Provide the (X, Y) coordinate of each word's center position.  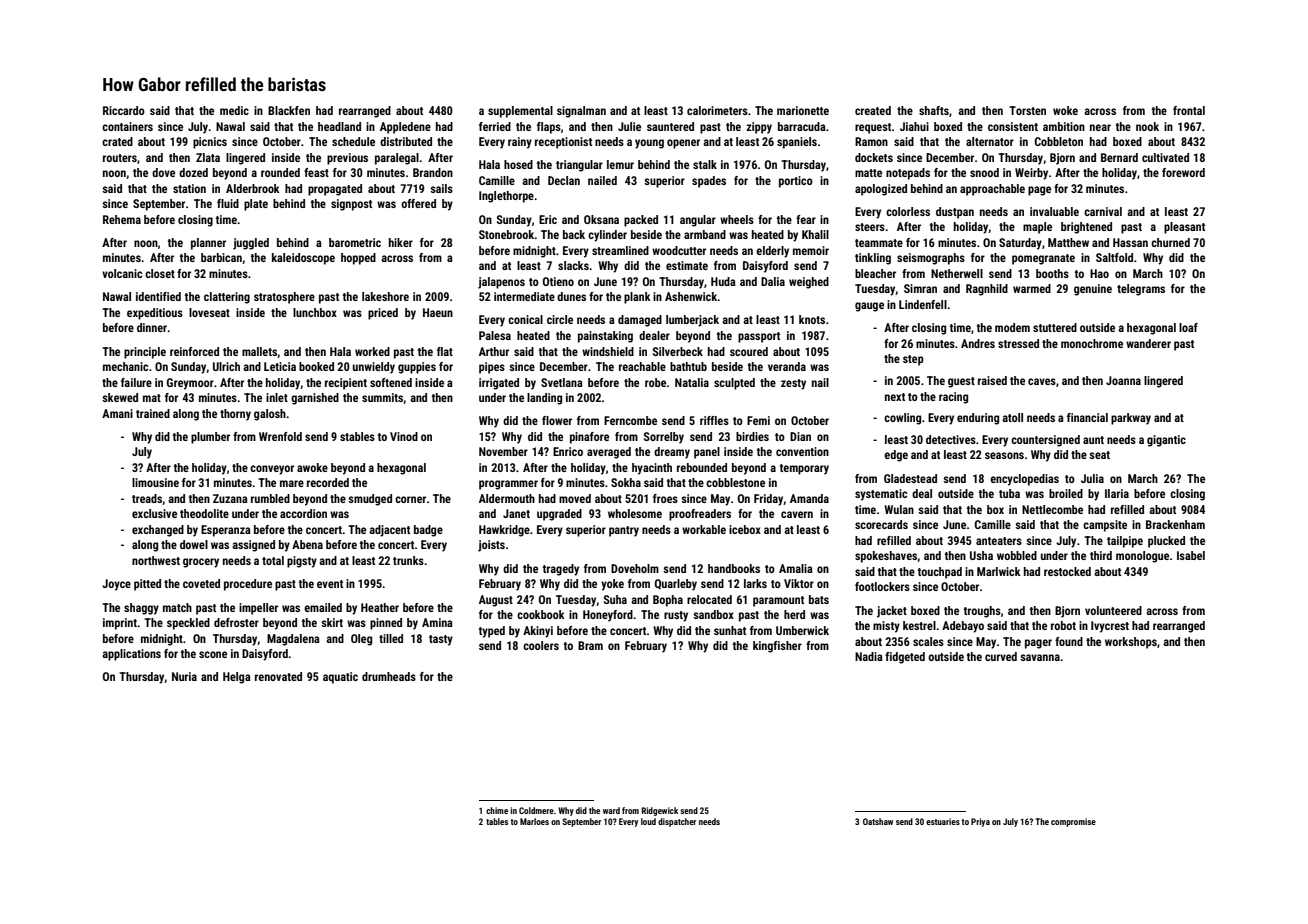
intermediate (524, 296)
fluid (228, 203)
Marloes (534, 821)
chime (497, 810)
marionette (803, 110)
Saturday (1020, 244)
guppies (417, 368)
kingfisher (777, 647)
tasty (441, 640)
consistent (1013, 126)
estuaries (943, 821)
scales (928, 641)
